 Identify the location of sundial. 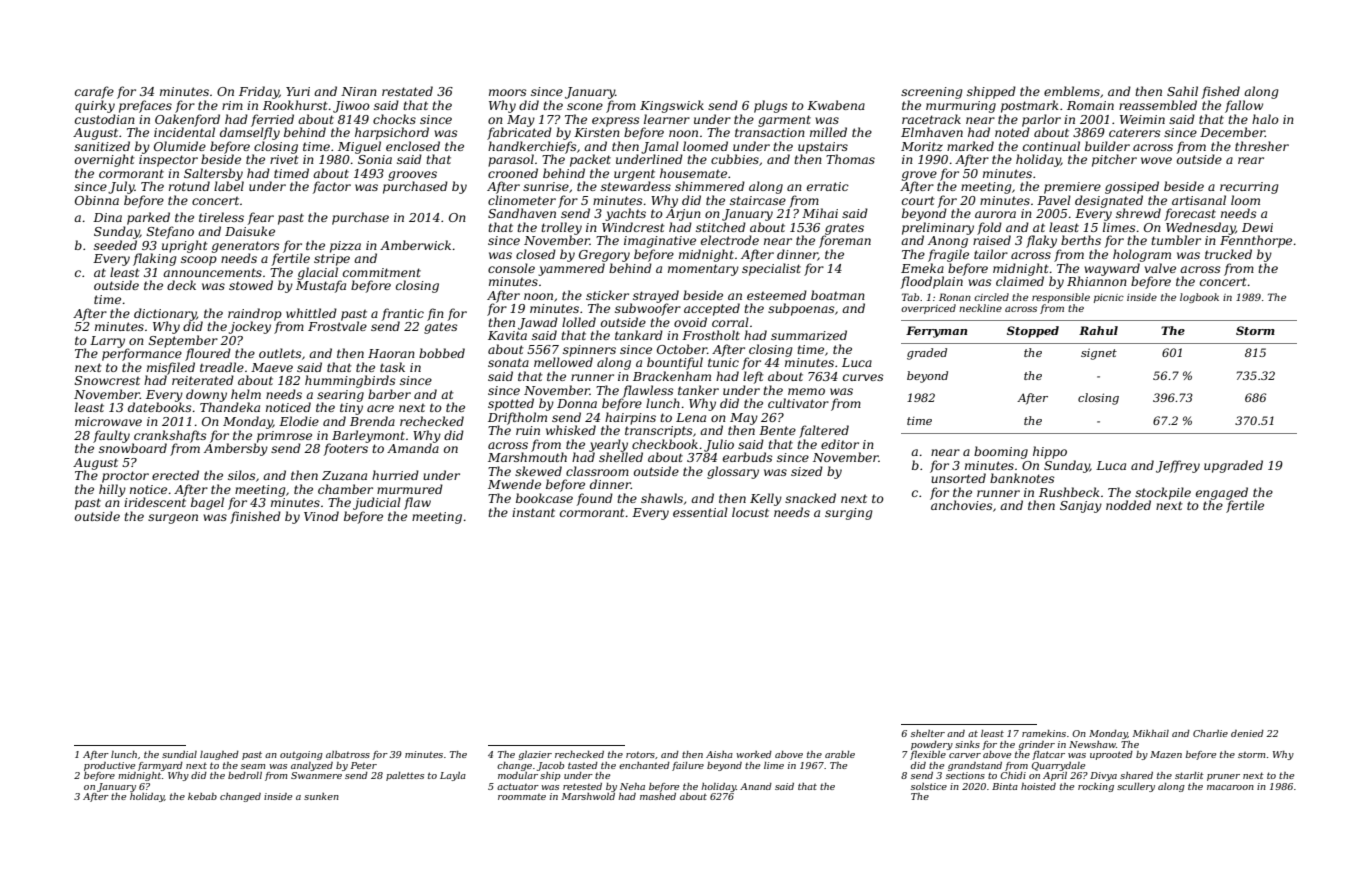
(179, 754).
